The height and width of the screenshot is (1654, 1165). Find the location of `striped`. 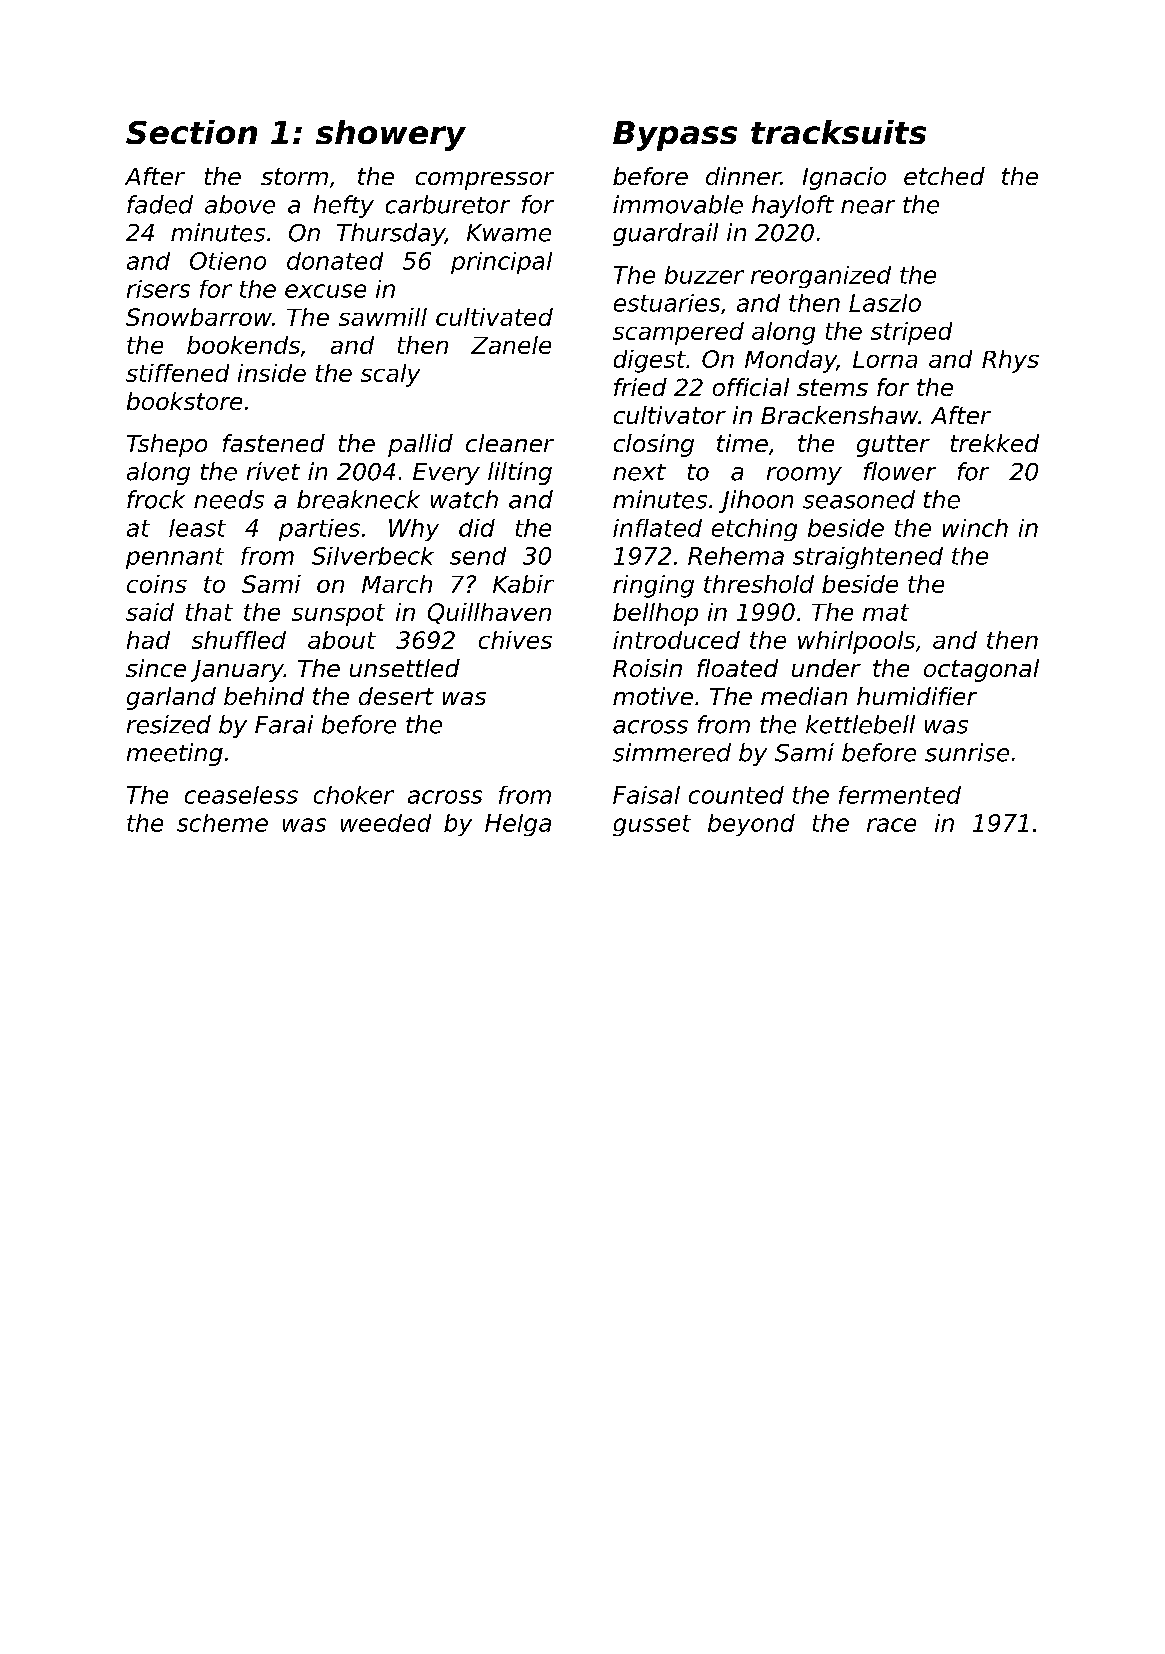

striped is located at coordinates (911, 333).
